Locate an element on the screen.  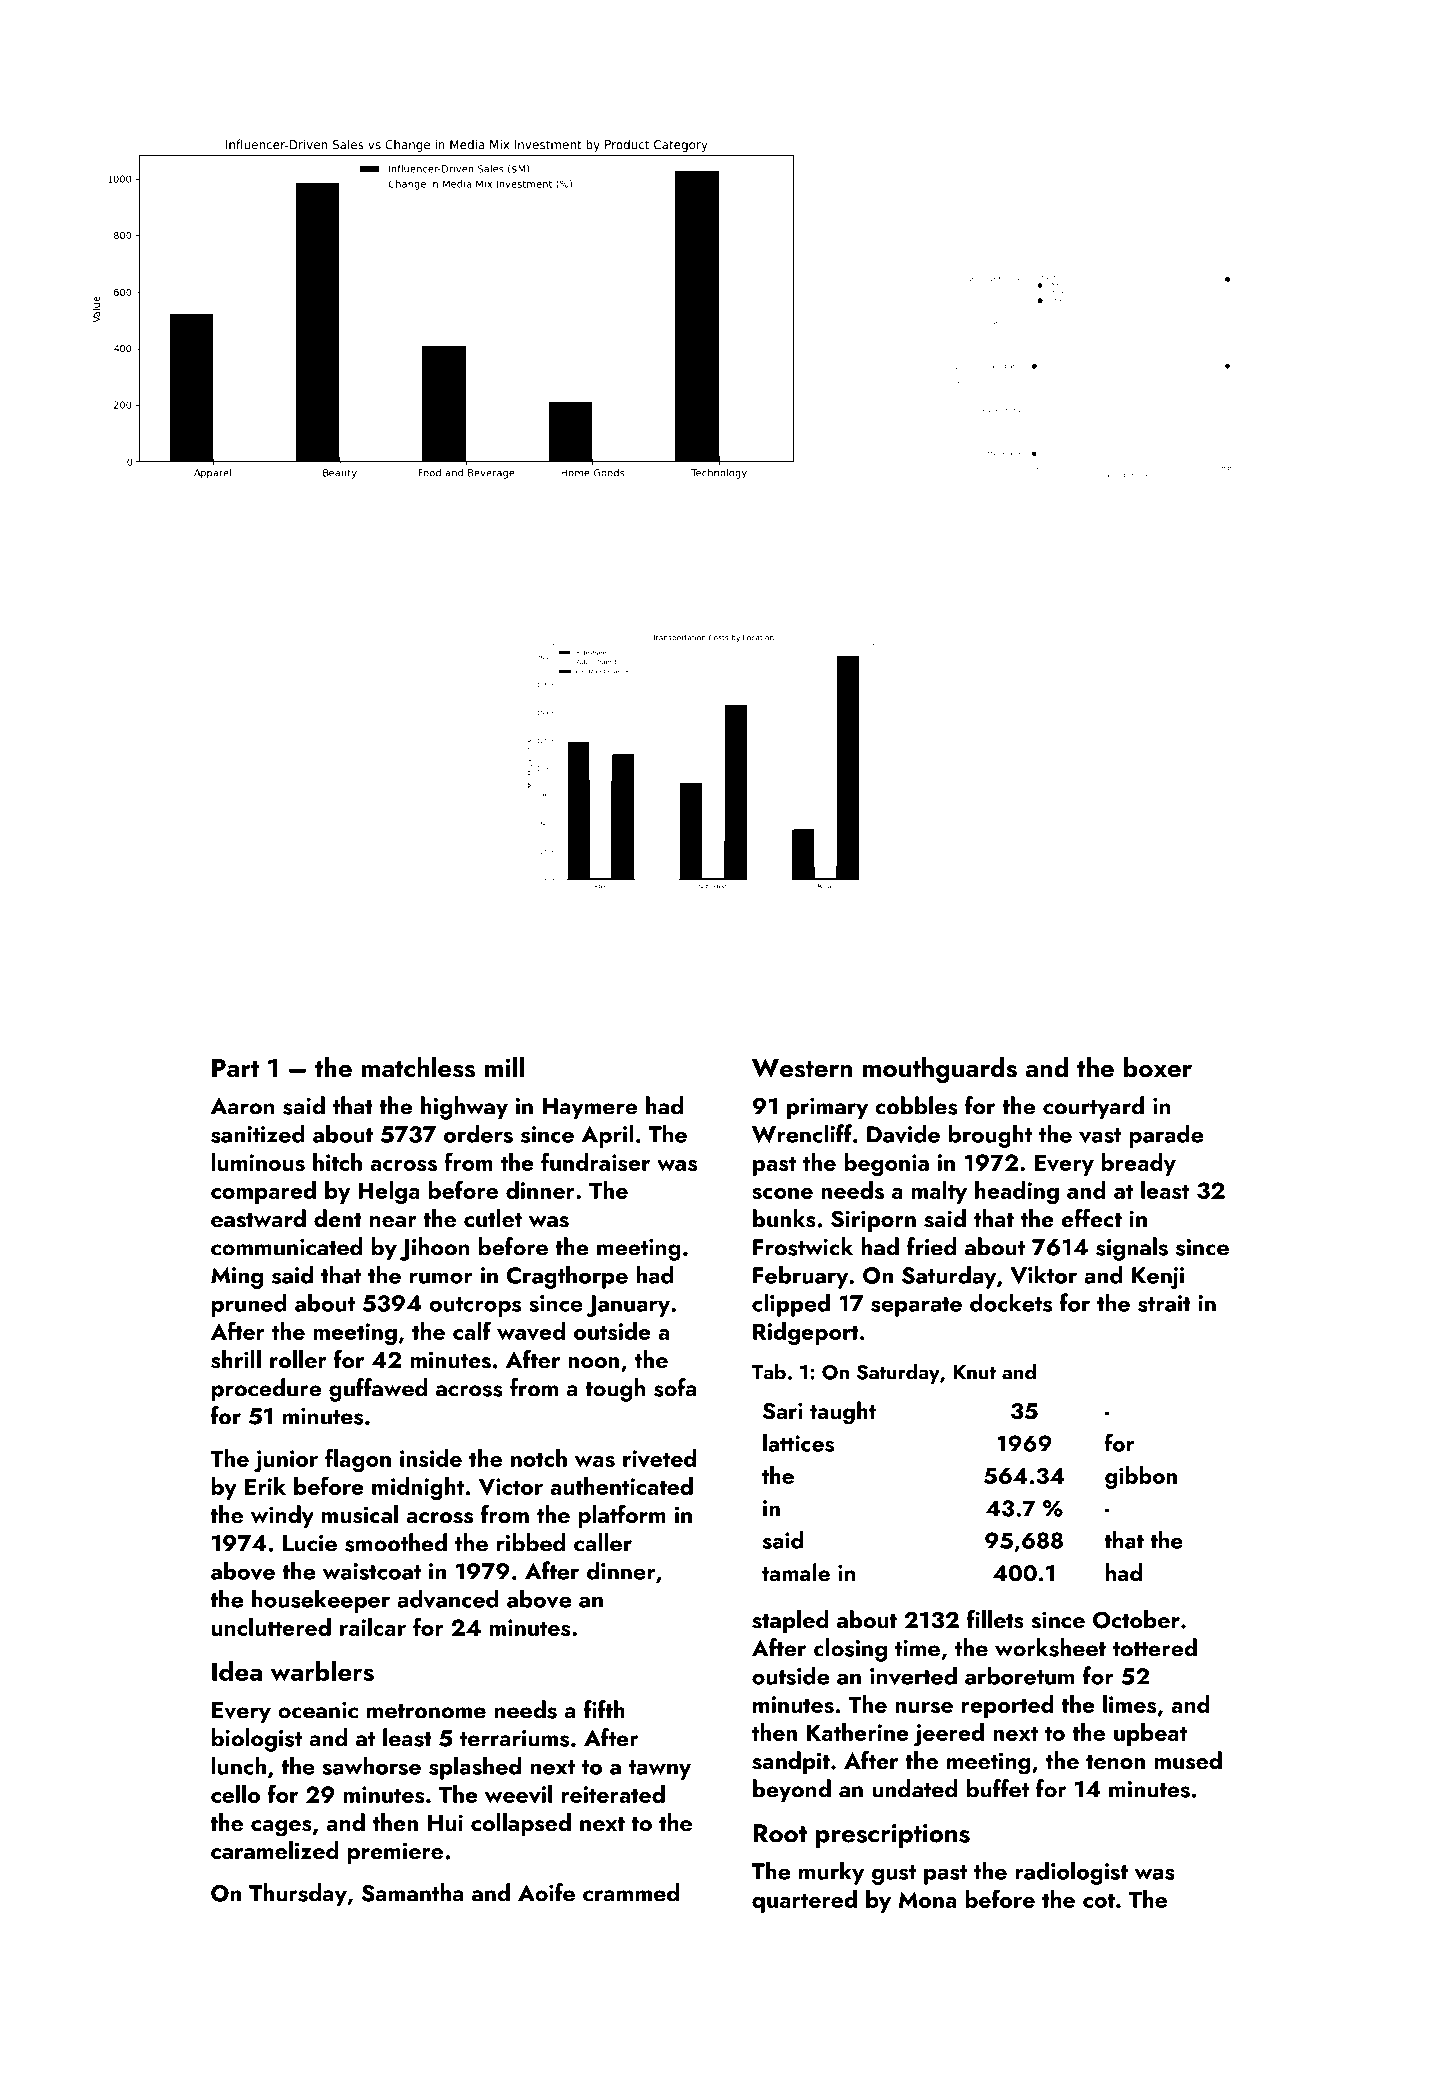
caramelized is located at coordinates (275, 1850).
